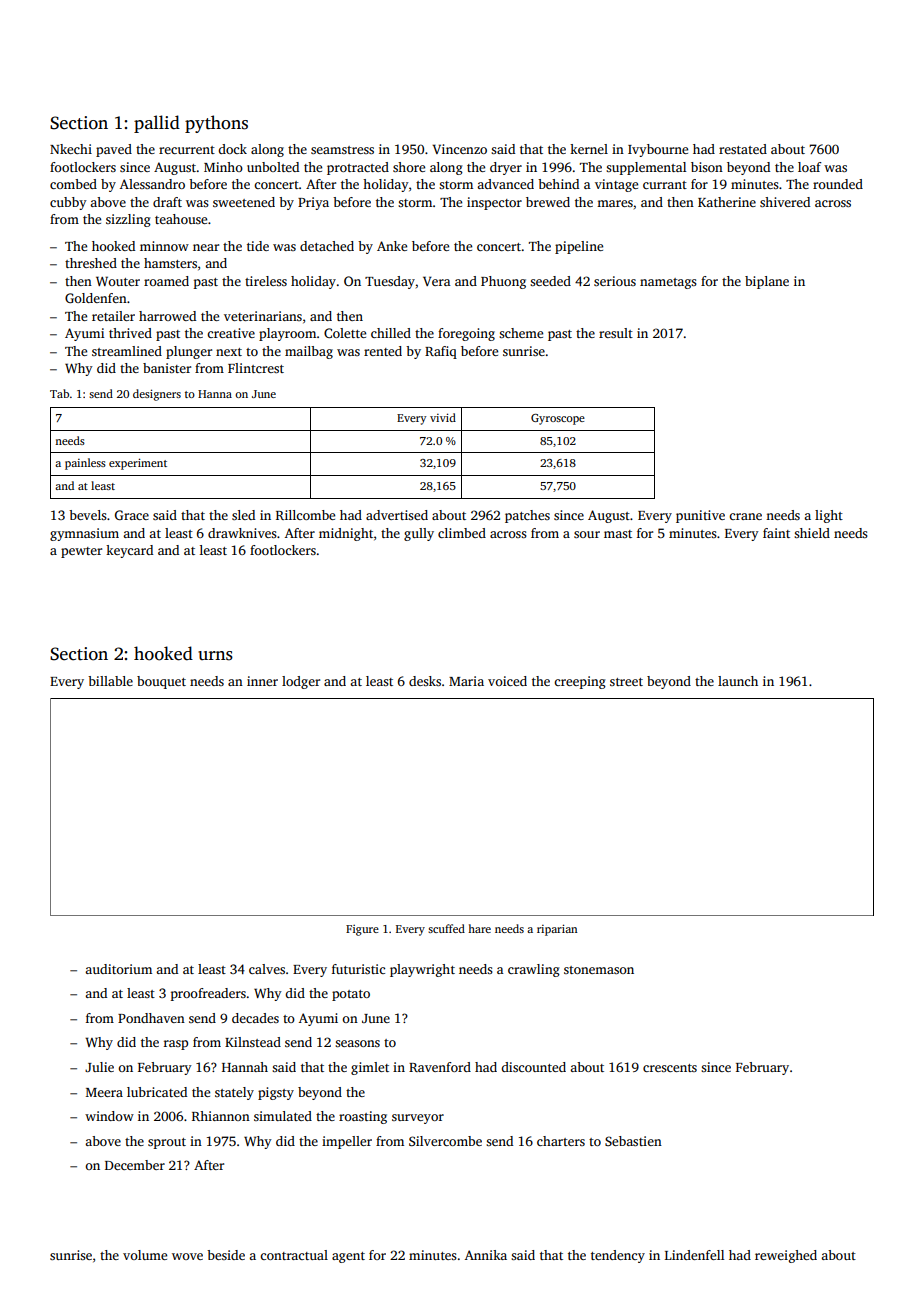 The image size is (924, 1308). What do you see at coordinates (215, 656) in the page?
I see `urns` at bounding box center [215, 656].
